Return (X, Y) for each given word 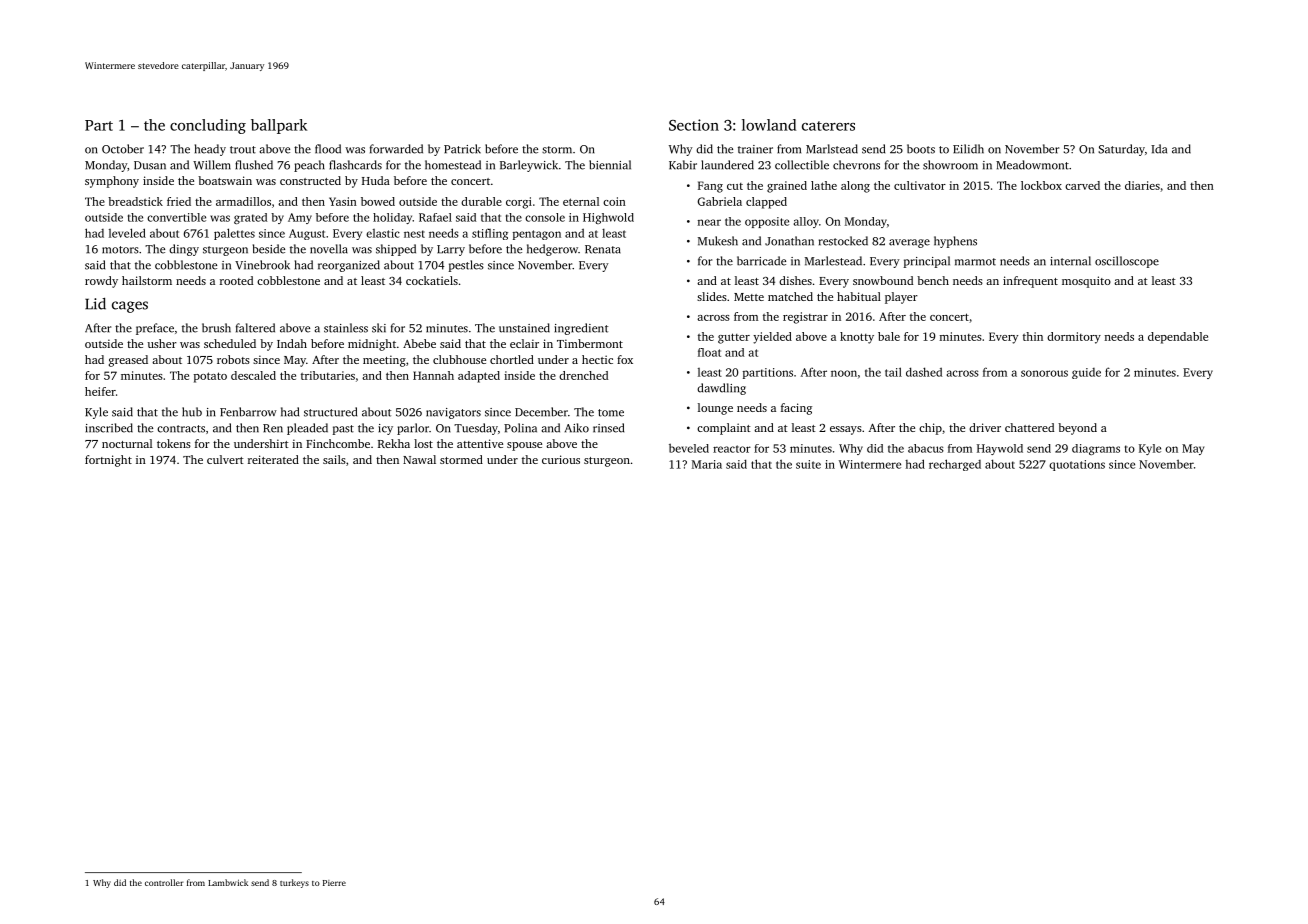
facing (796, 409)
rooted (236, 280)
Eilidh (968, 149)
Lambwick (228, 882)
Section (694, 125)
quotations (1077, 465)
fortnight (108, 461)
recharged (955, 465)
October (123, 149)
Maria (707, 464)
